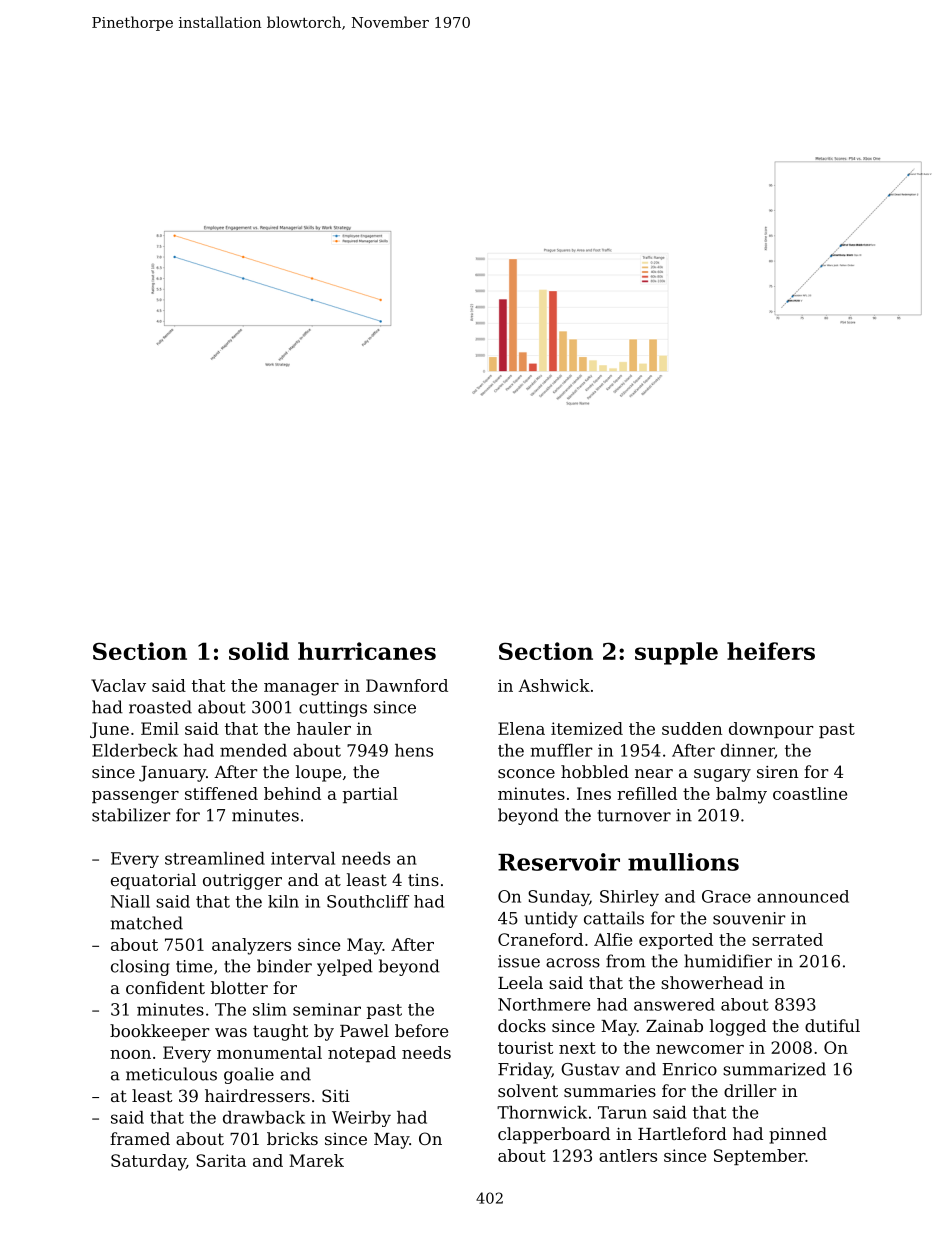  What do you see at coordinates (798, 1135) in the screenshot?
I see `pinned` at bounding box center [798, 1135].
